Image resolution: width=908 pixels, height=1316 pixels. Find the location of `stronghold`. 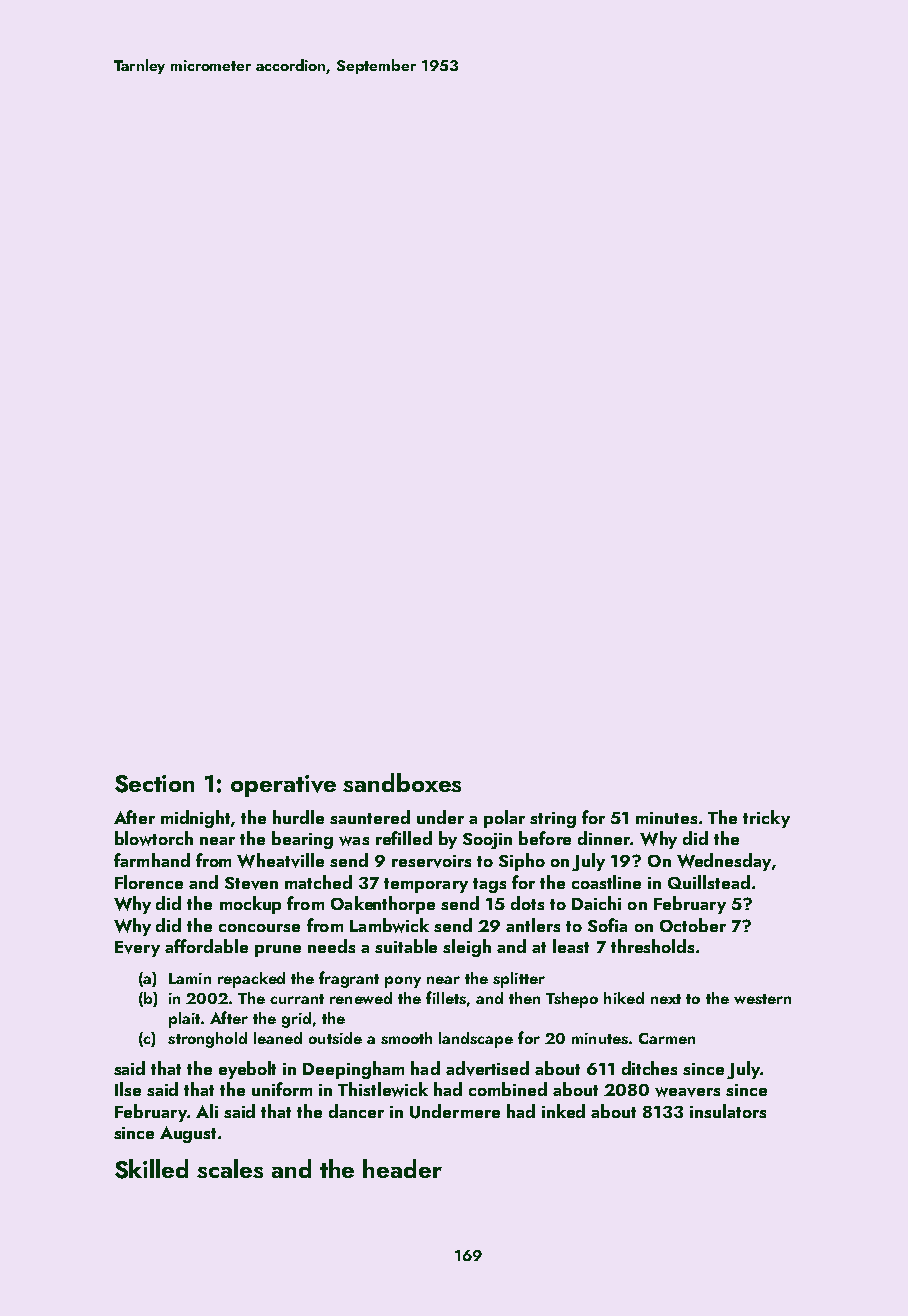

stronghold is located at coordinates (207, 1040).
